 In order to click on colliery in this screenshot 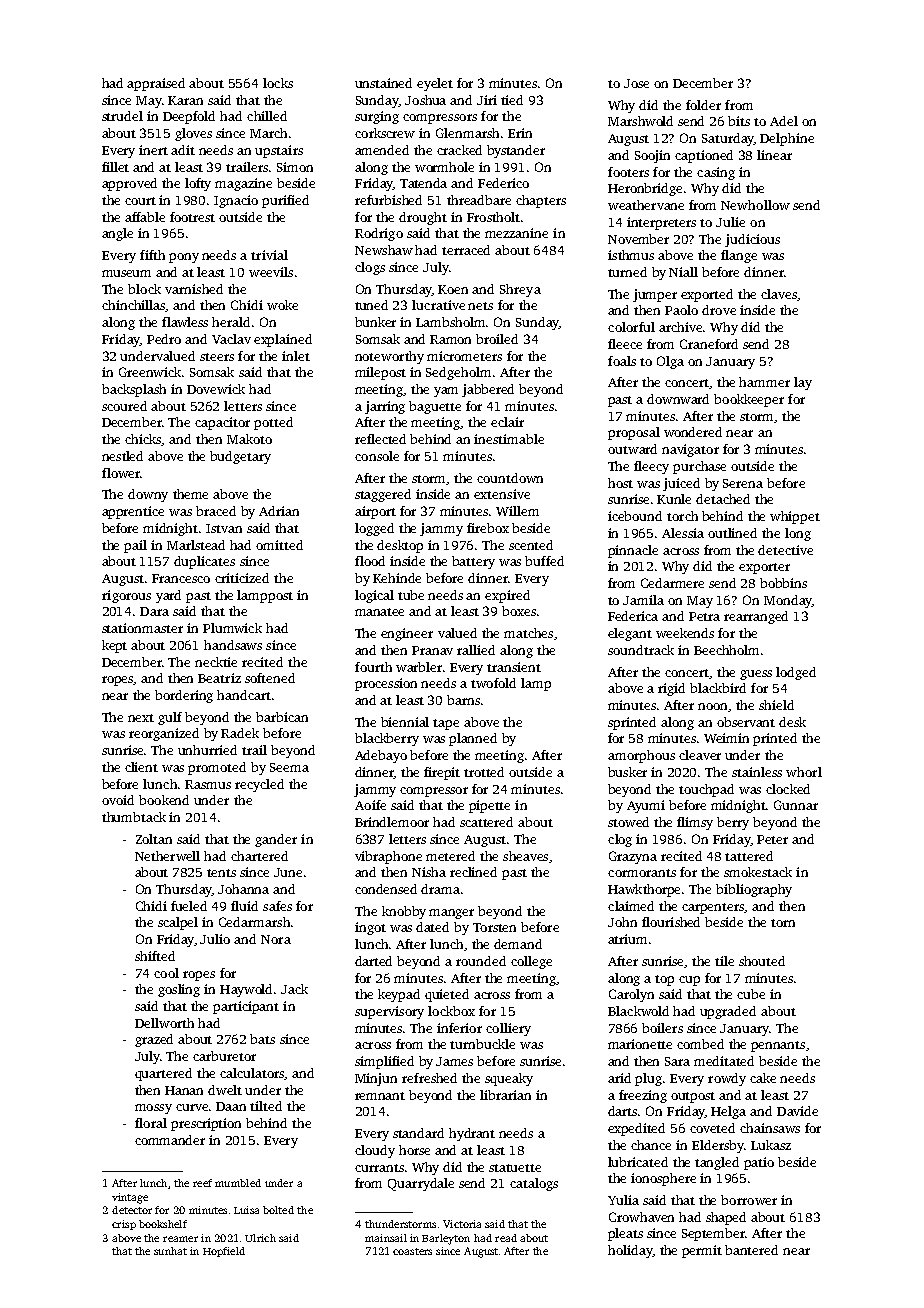, I will do `click(508, 1029)`.
